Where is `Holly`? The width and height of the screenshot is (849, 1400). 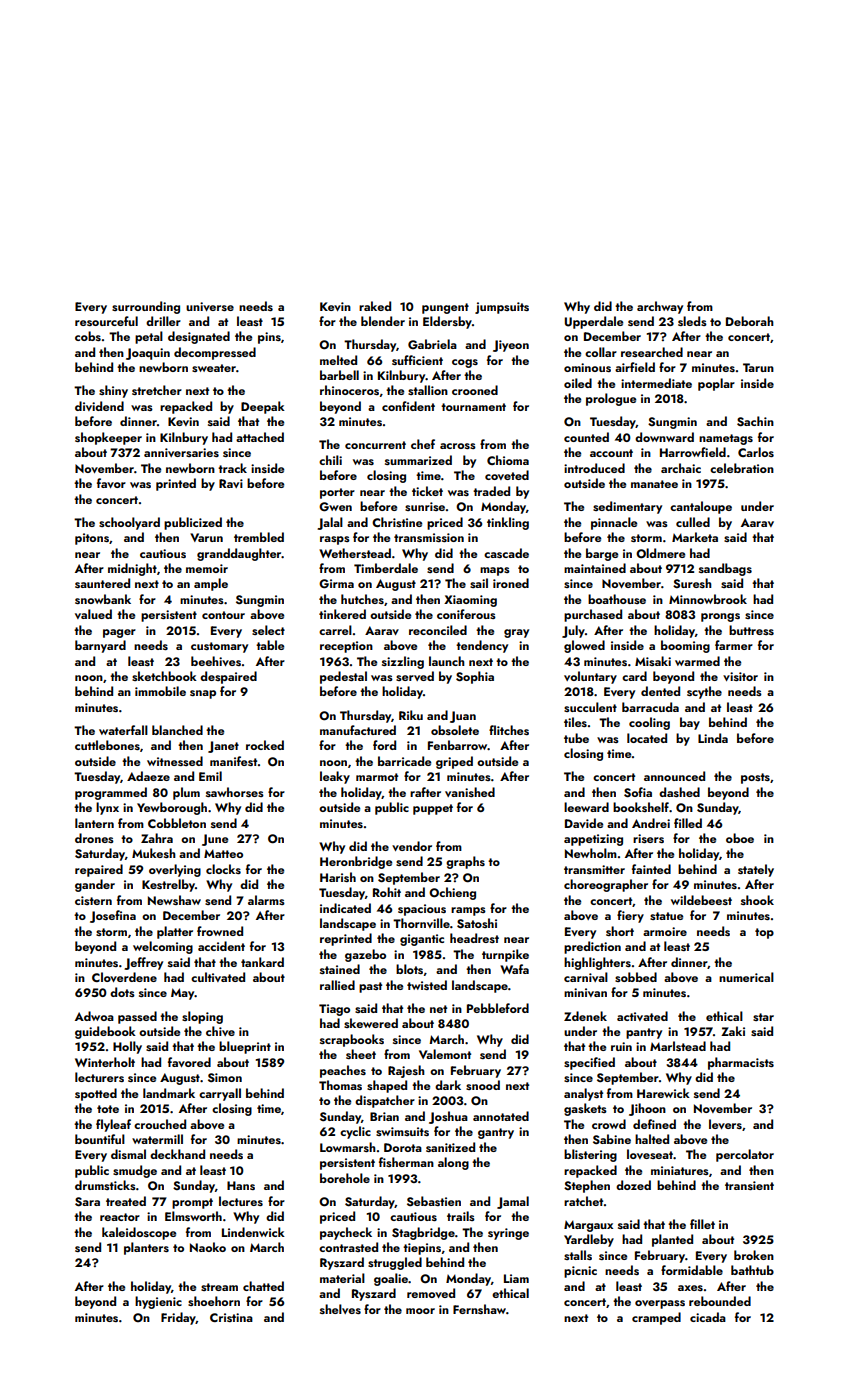 Holly is located at coordinates (127, 1047).
